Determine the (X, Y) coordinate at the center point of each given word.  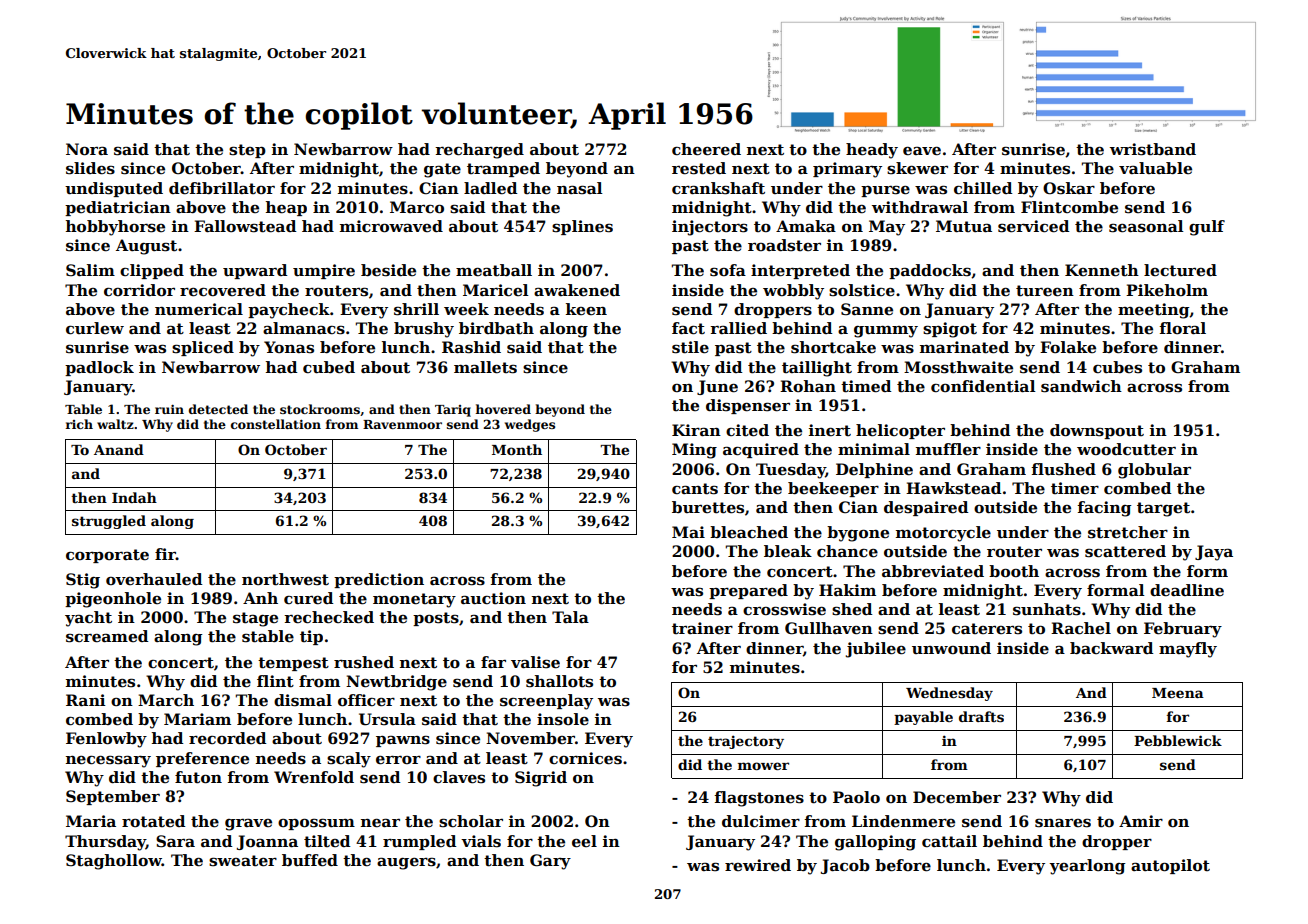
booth (1014, 571)
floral (1182, 328)
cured (308, 598)
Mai (688, 532)
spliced (203, 348)
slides (90, 168)
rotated (153, 821)
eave (922, 151)
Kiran (696, 430)
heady (872, 151)
